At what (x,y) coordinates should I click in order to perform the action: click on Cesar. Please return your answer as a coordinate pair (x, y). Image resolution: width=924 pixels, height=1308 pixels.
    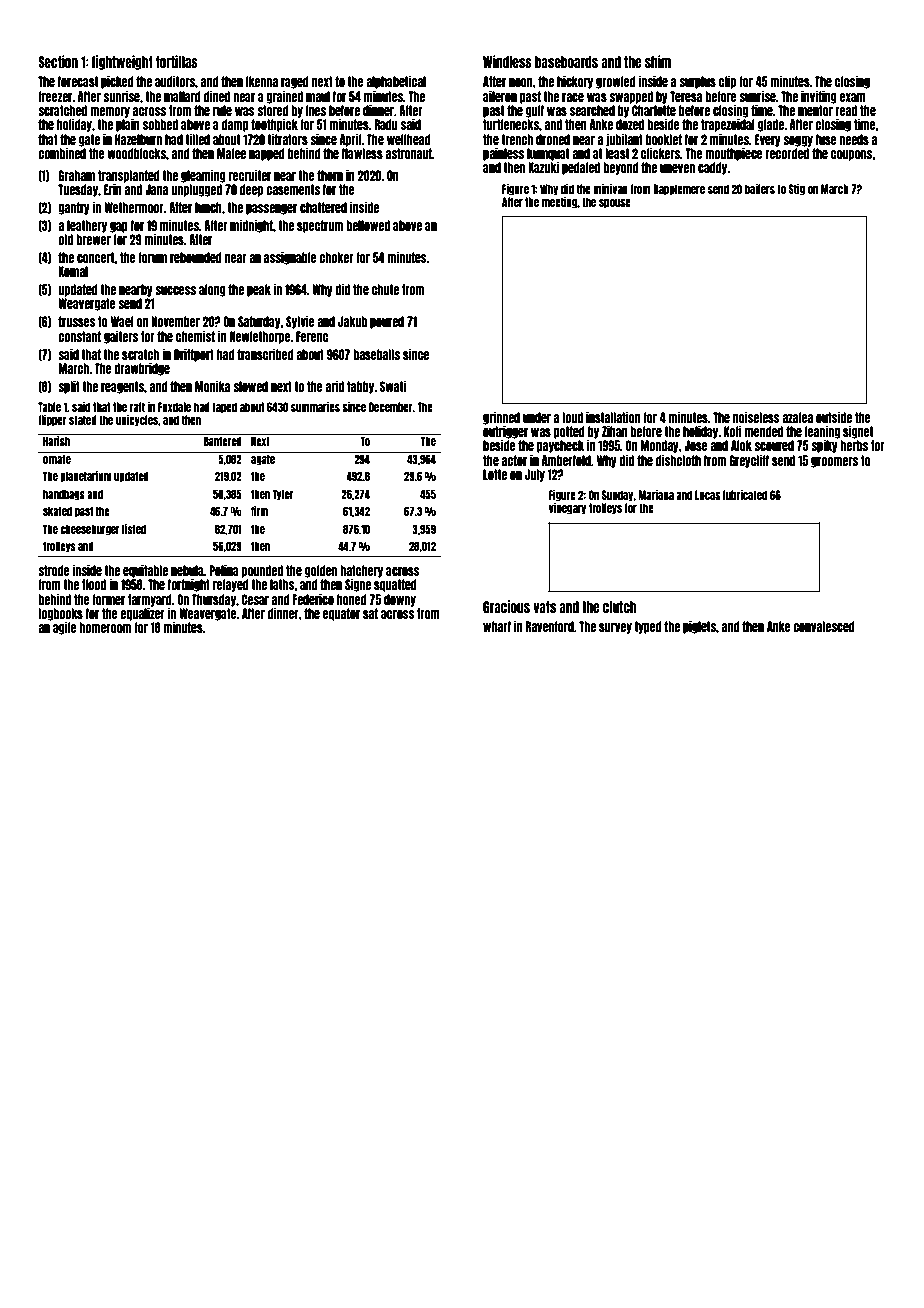
    Looking at the image, I should click on (255, 599).
